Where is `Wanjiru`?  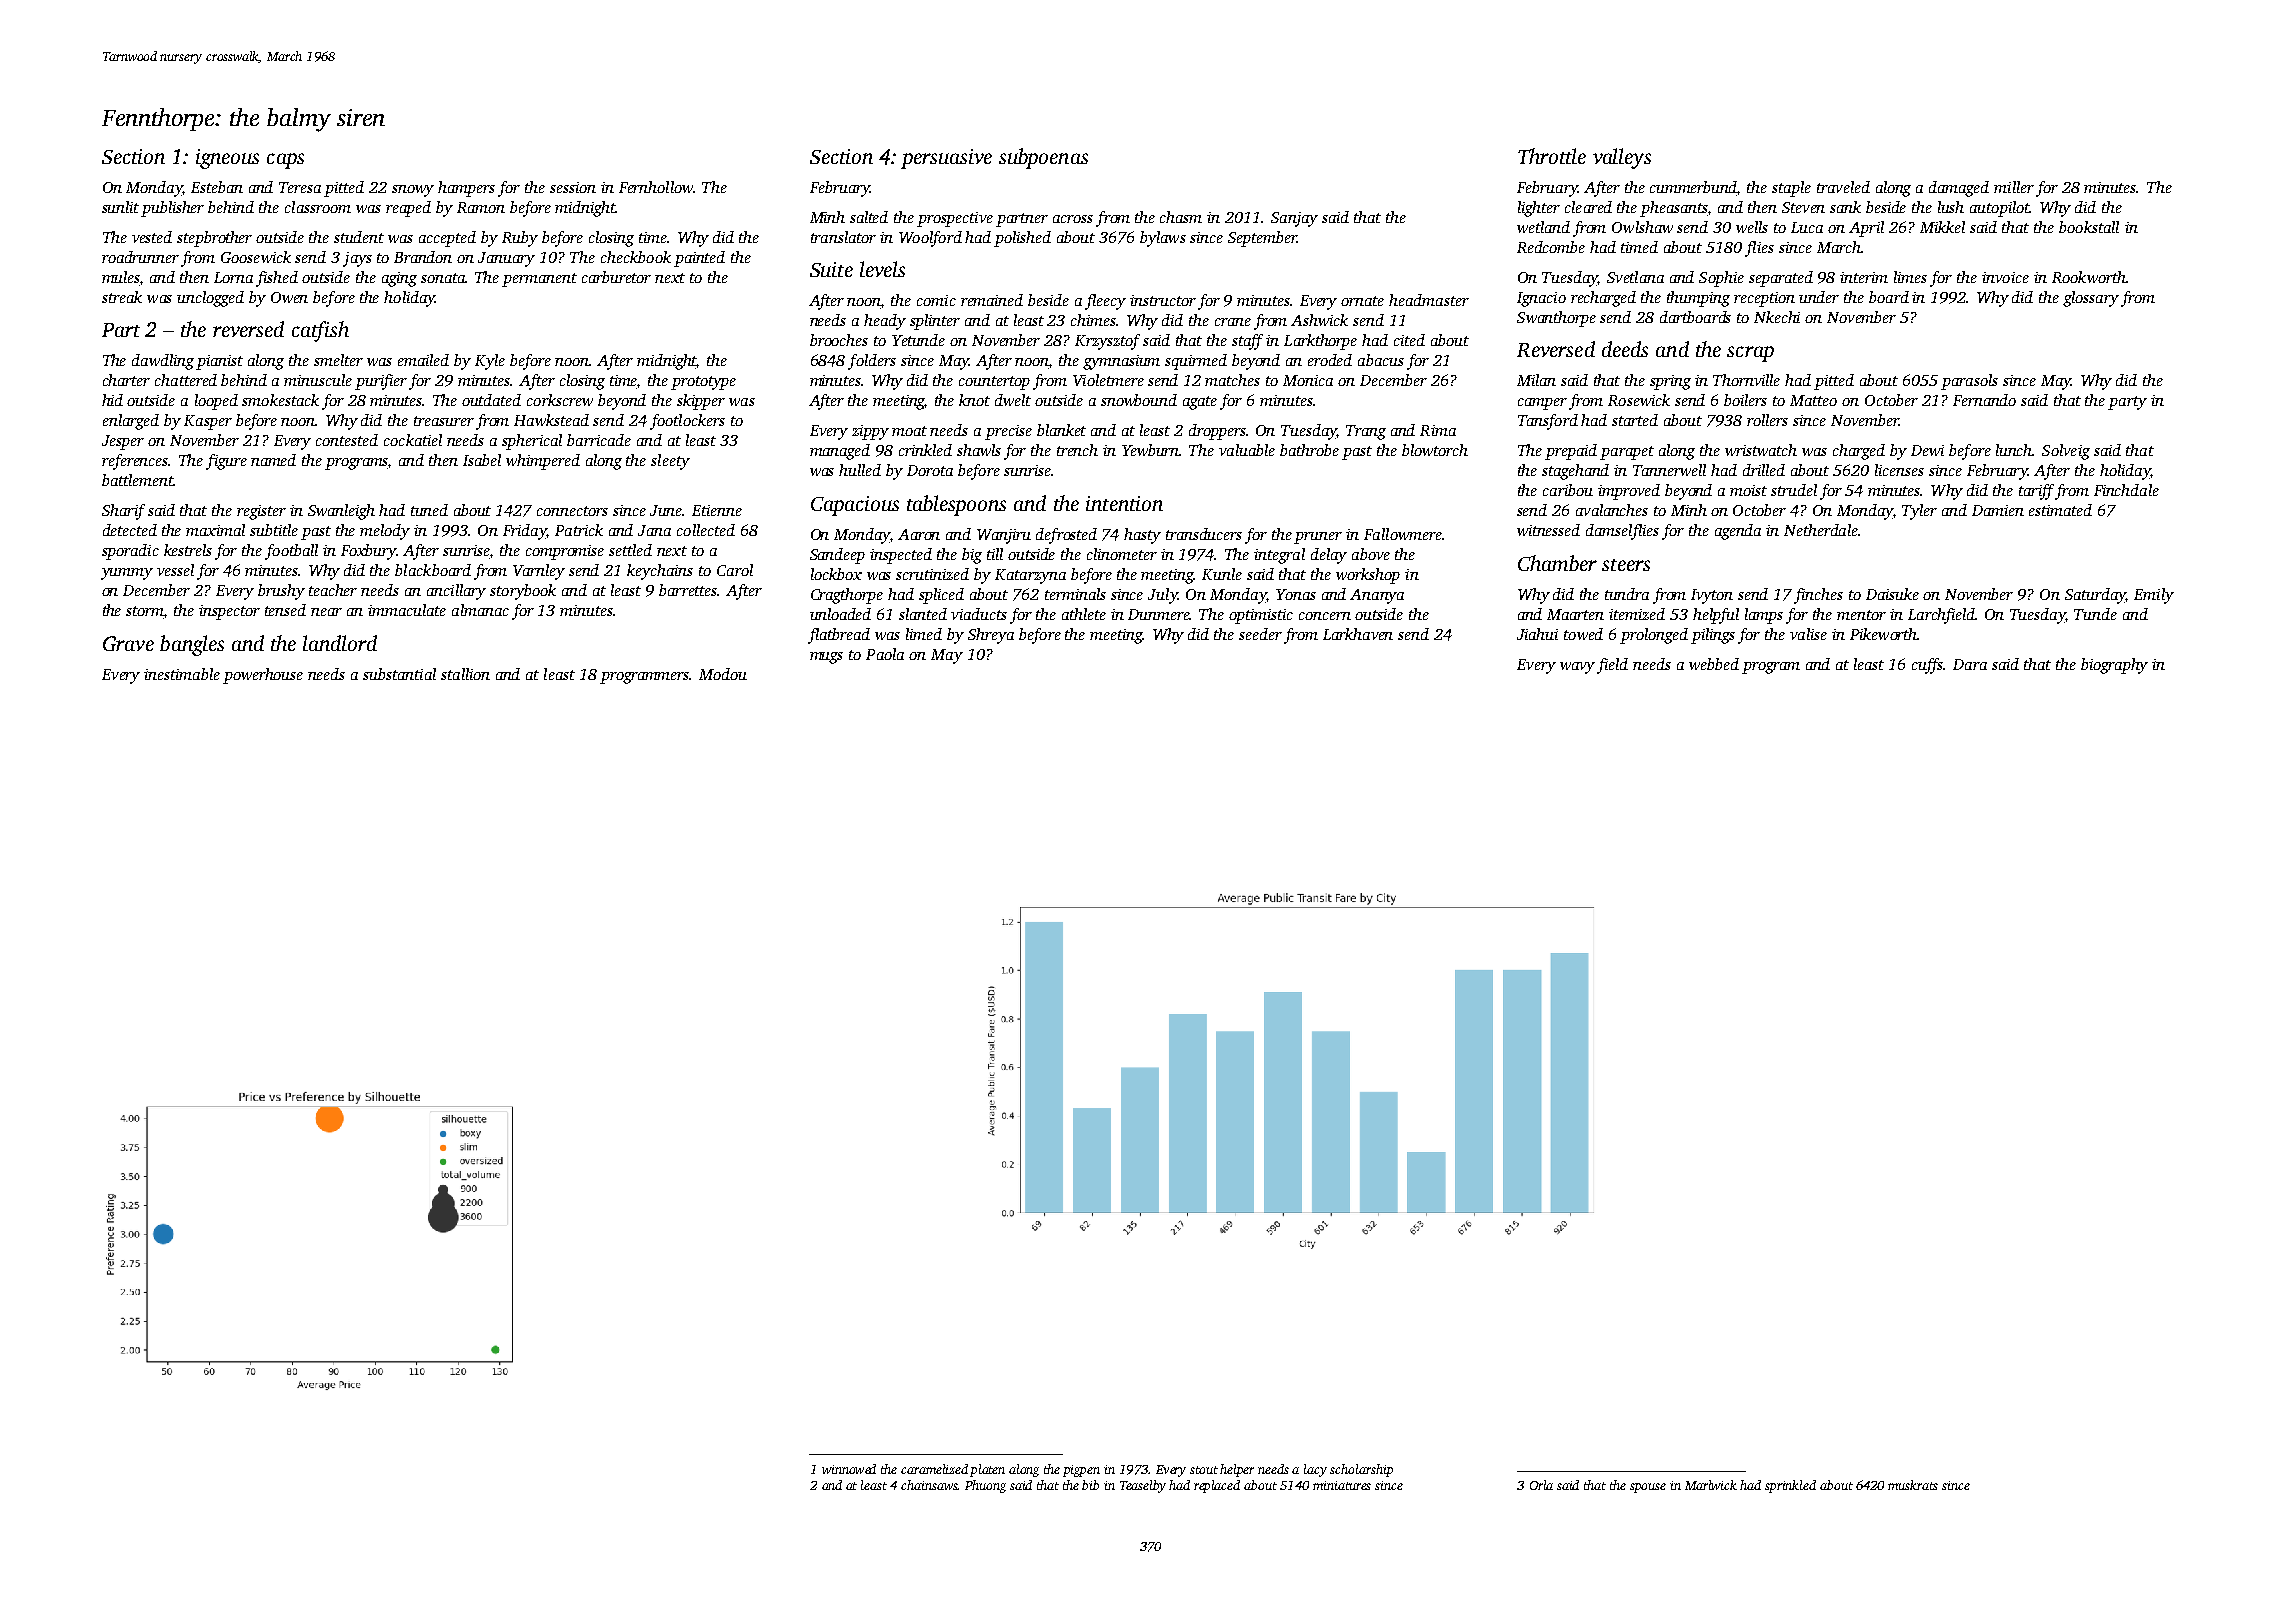
Wanjiru is located at coordinates (1004, 536).
